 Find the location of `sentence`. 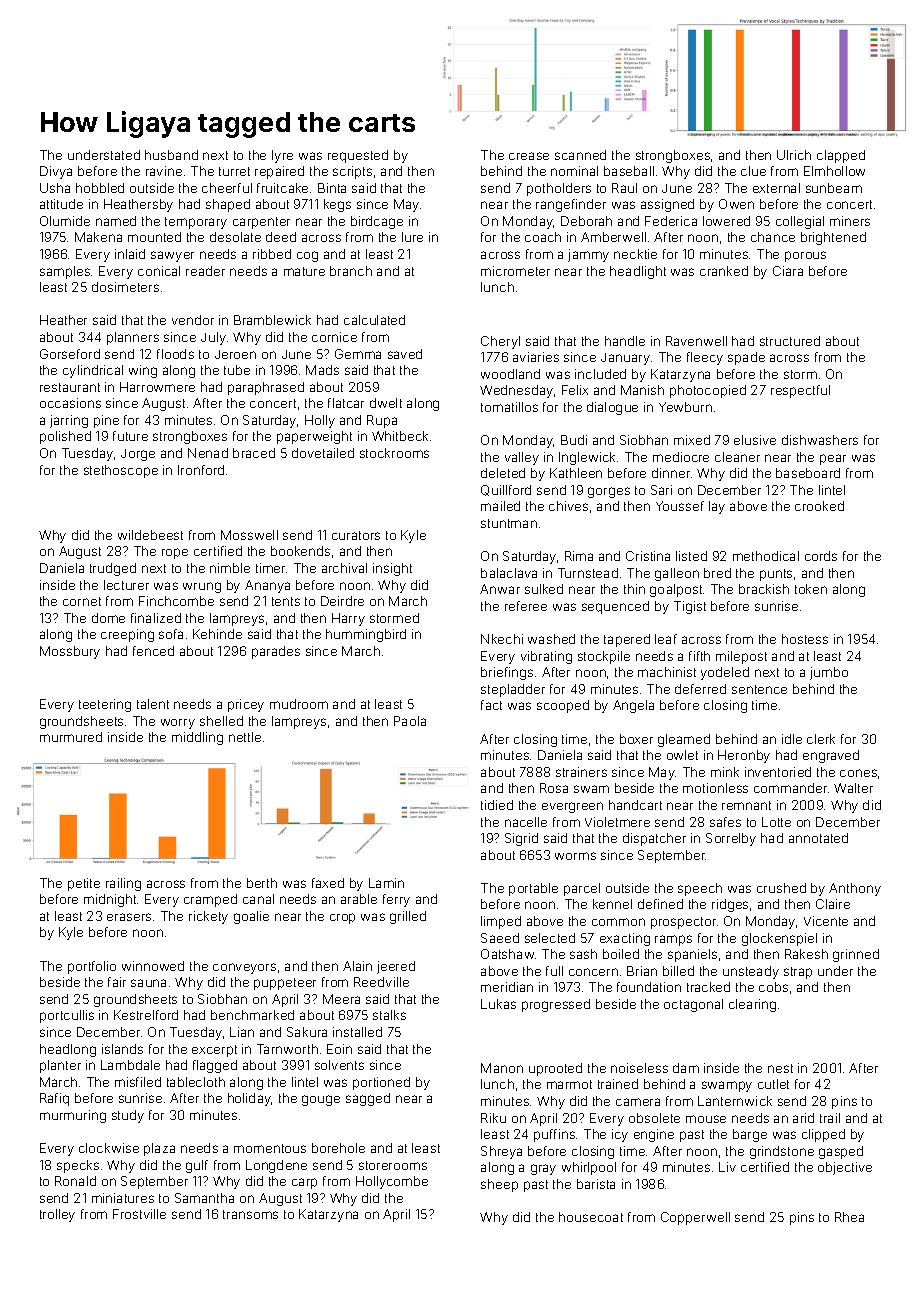

sentence is located at coordinates (759, 689).
